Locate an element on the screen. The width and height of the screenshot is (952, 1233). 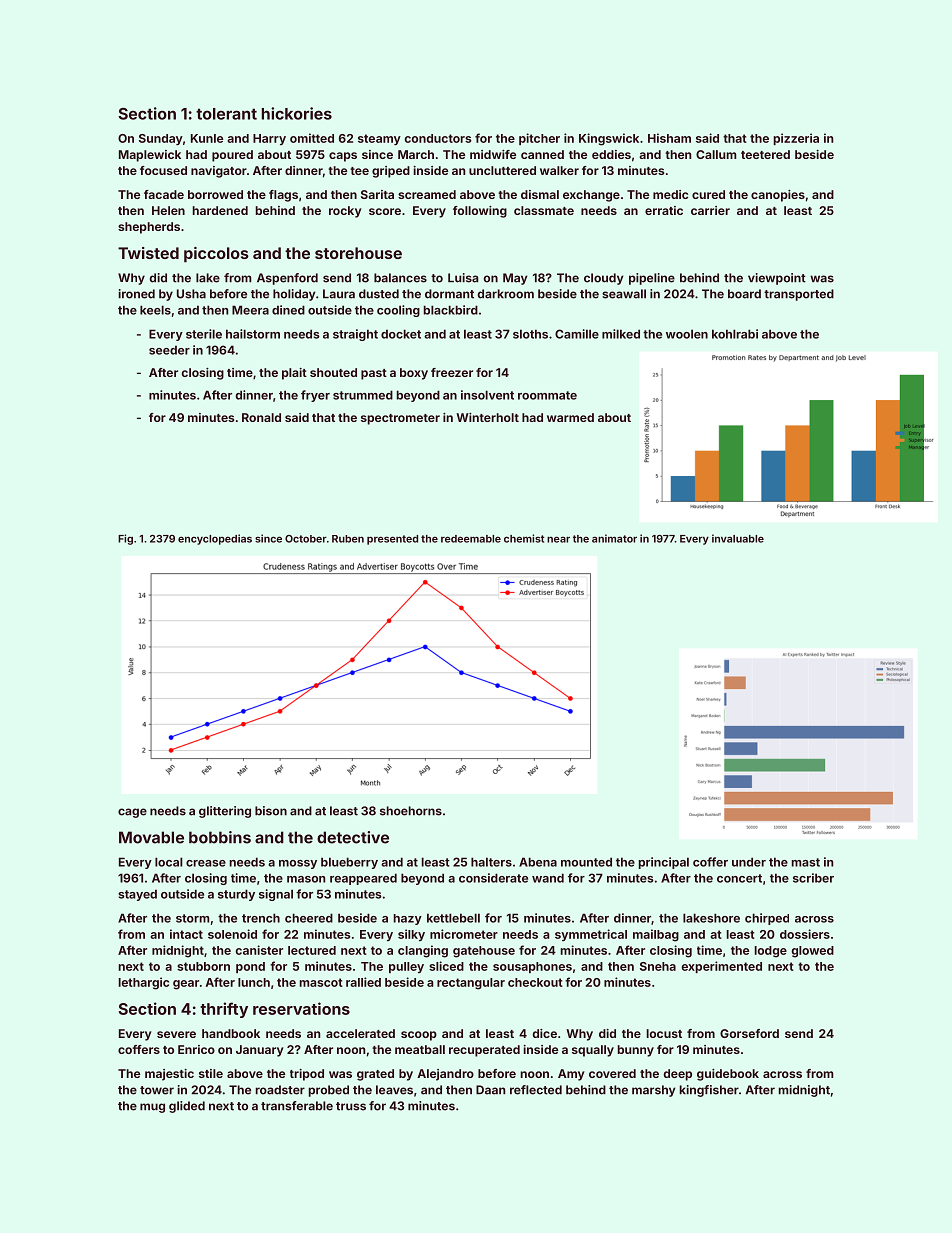
encyclopedias is located at coordinates (215, 539).
